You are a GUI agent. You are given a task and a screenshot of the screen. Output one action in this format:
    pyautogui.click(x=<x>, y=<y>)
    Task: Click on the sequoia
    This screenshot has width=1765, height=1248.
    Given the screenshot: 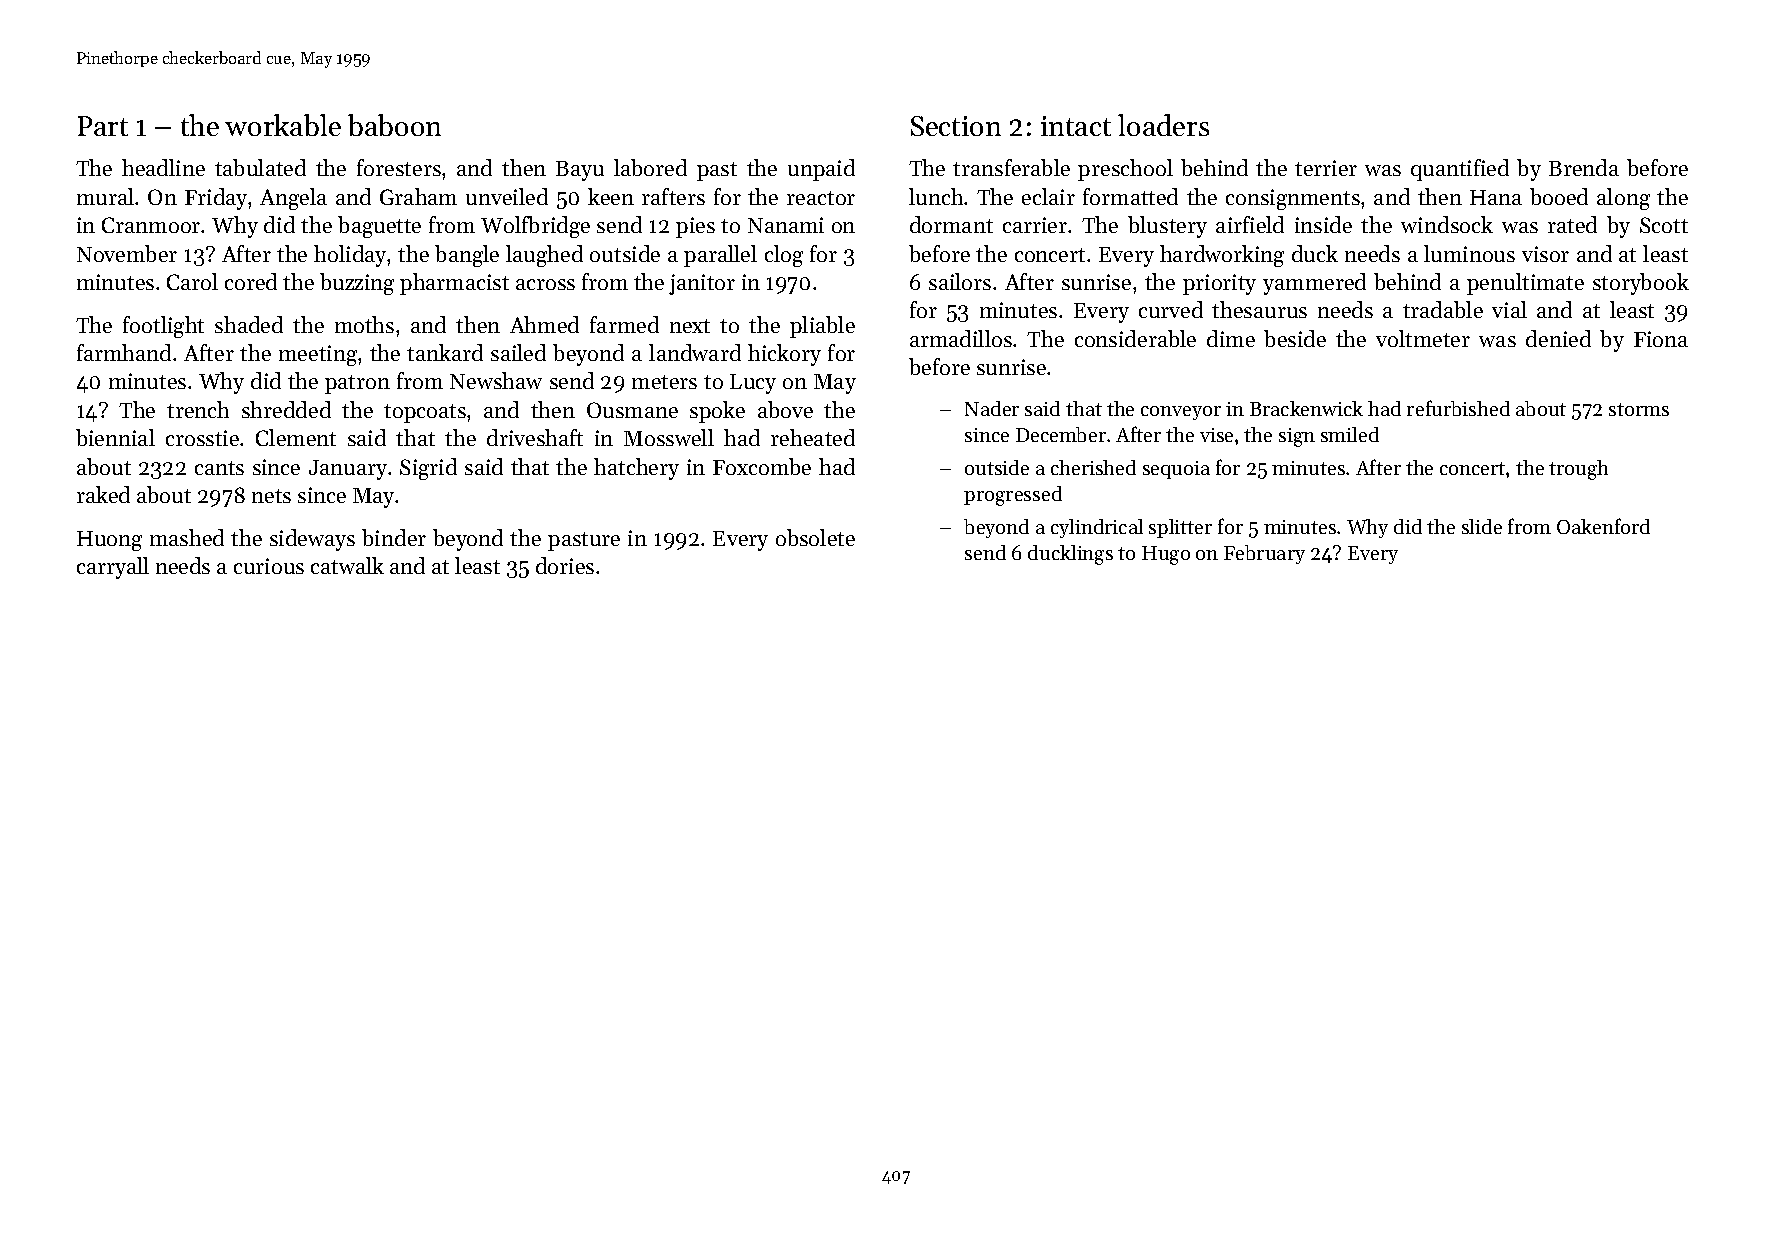 What is the action you would take?
    pyautogui.click(x=1176, y=470)
